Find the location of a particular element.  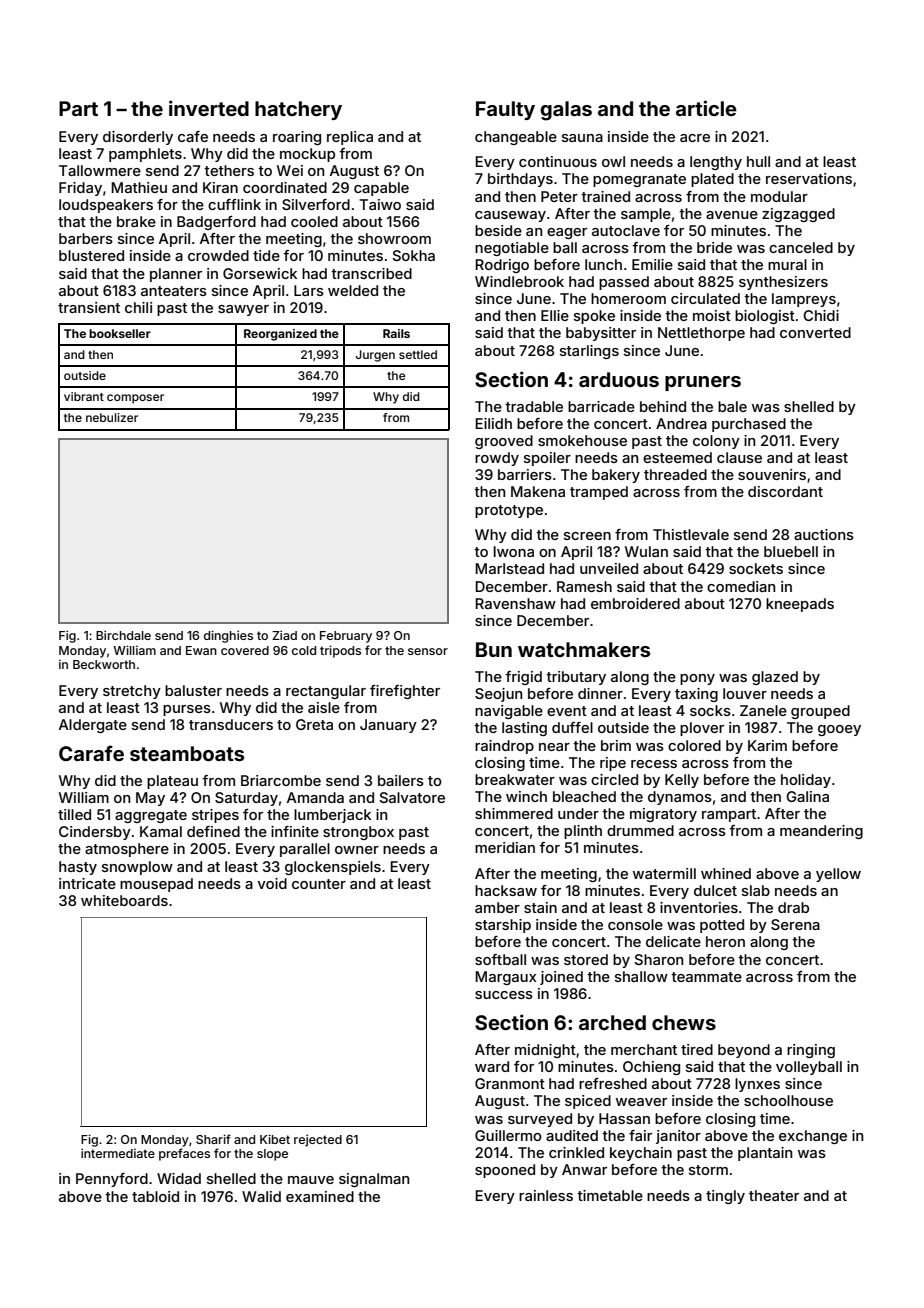

Taiwo is located at coordinates (380, 204).
